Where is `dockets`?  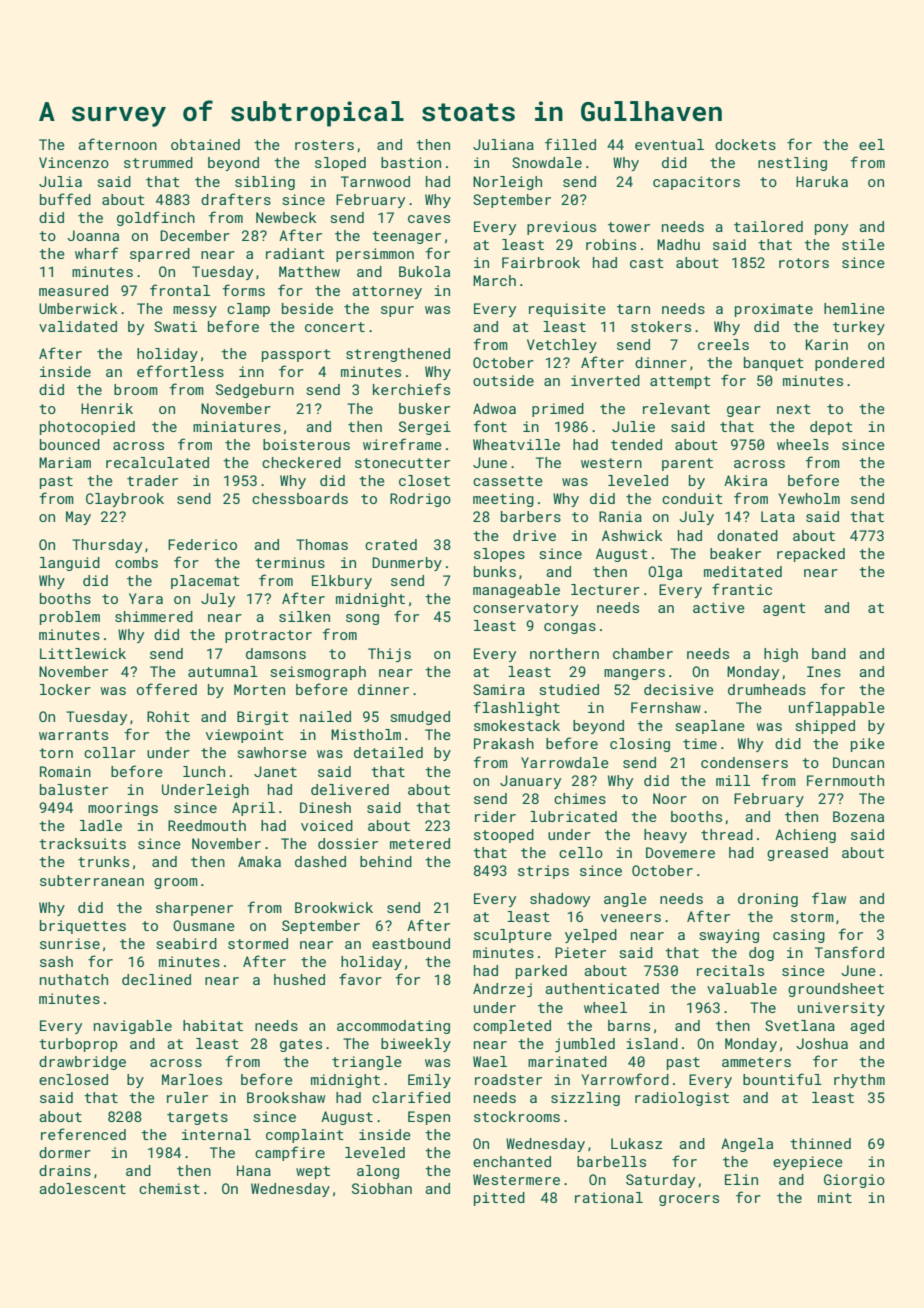
dockets is located at coordinates (745, 144).
